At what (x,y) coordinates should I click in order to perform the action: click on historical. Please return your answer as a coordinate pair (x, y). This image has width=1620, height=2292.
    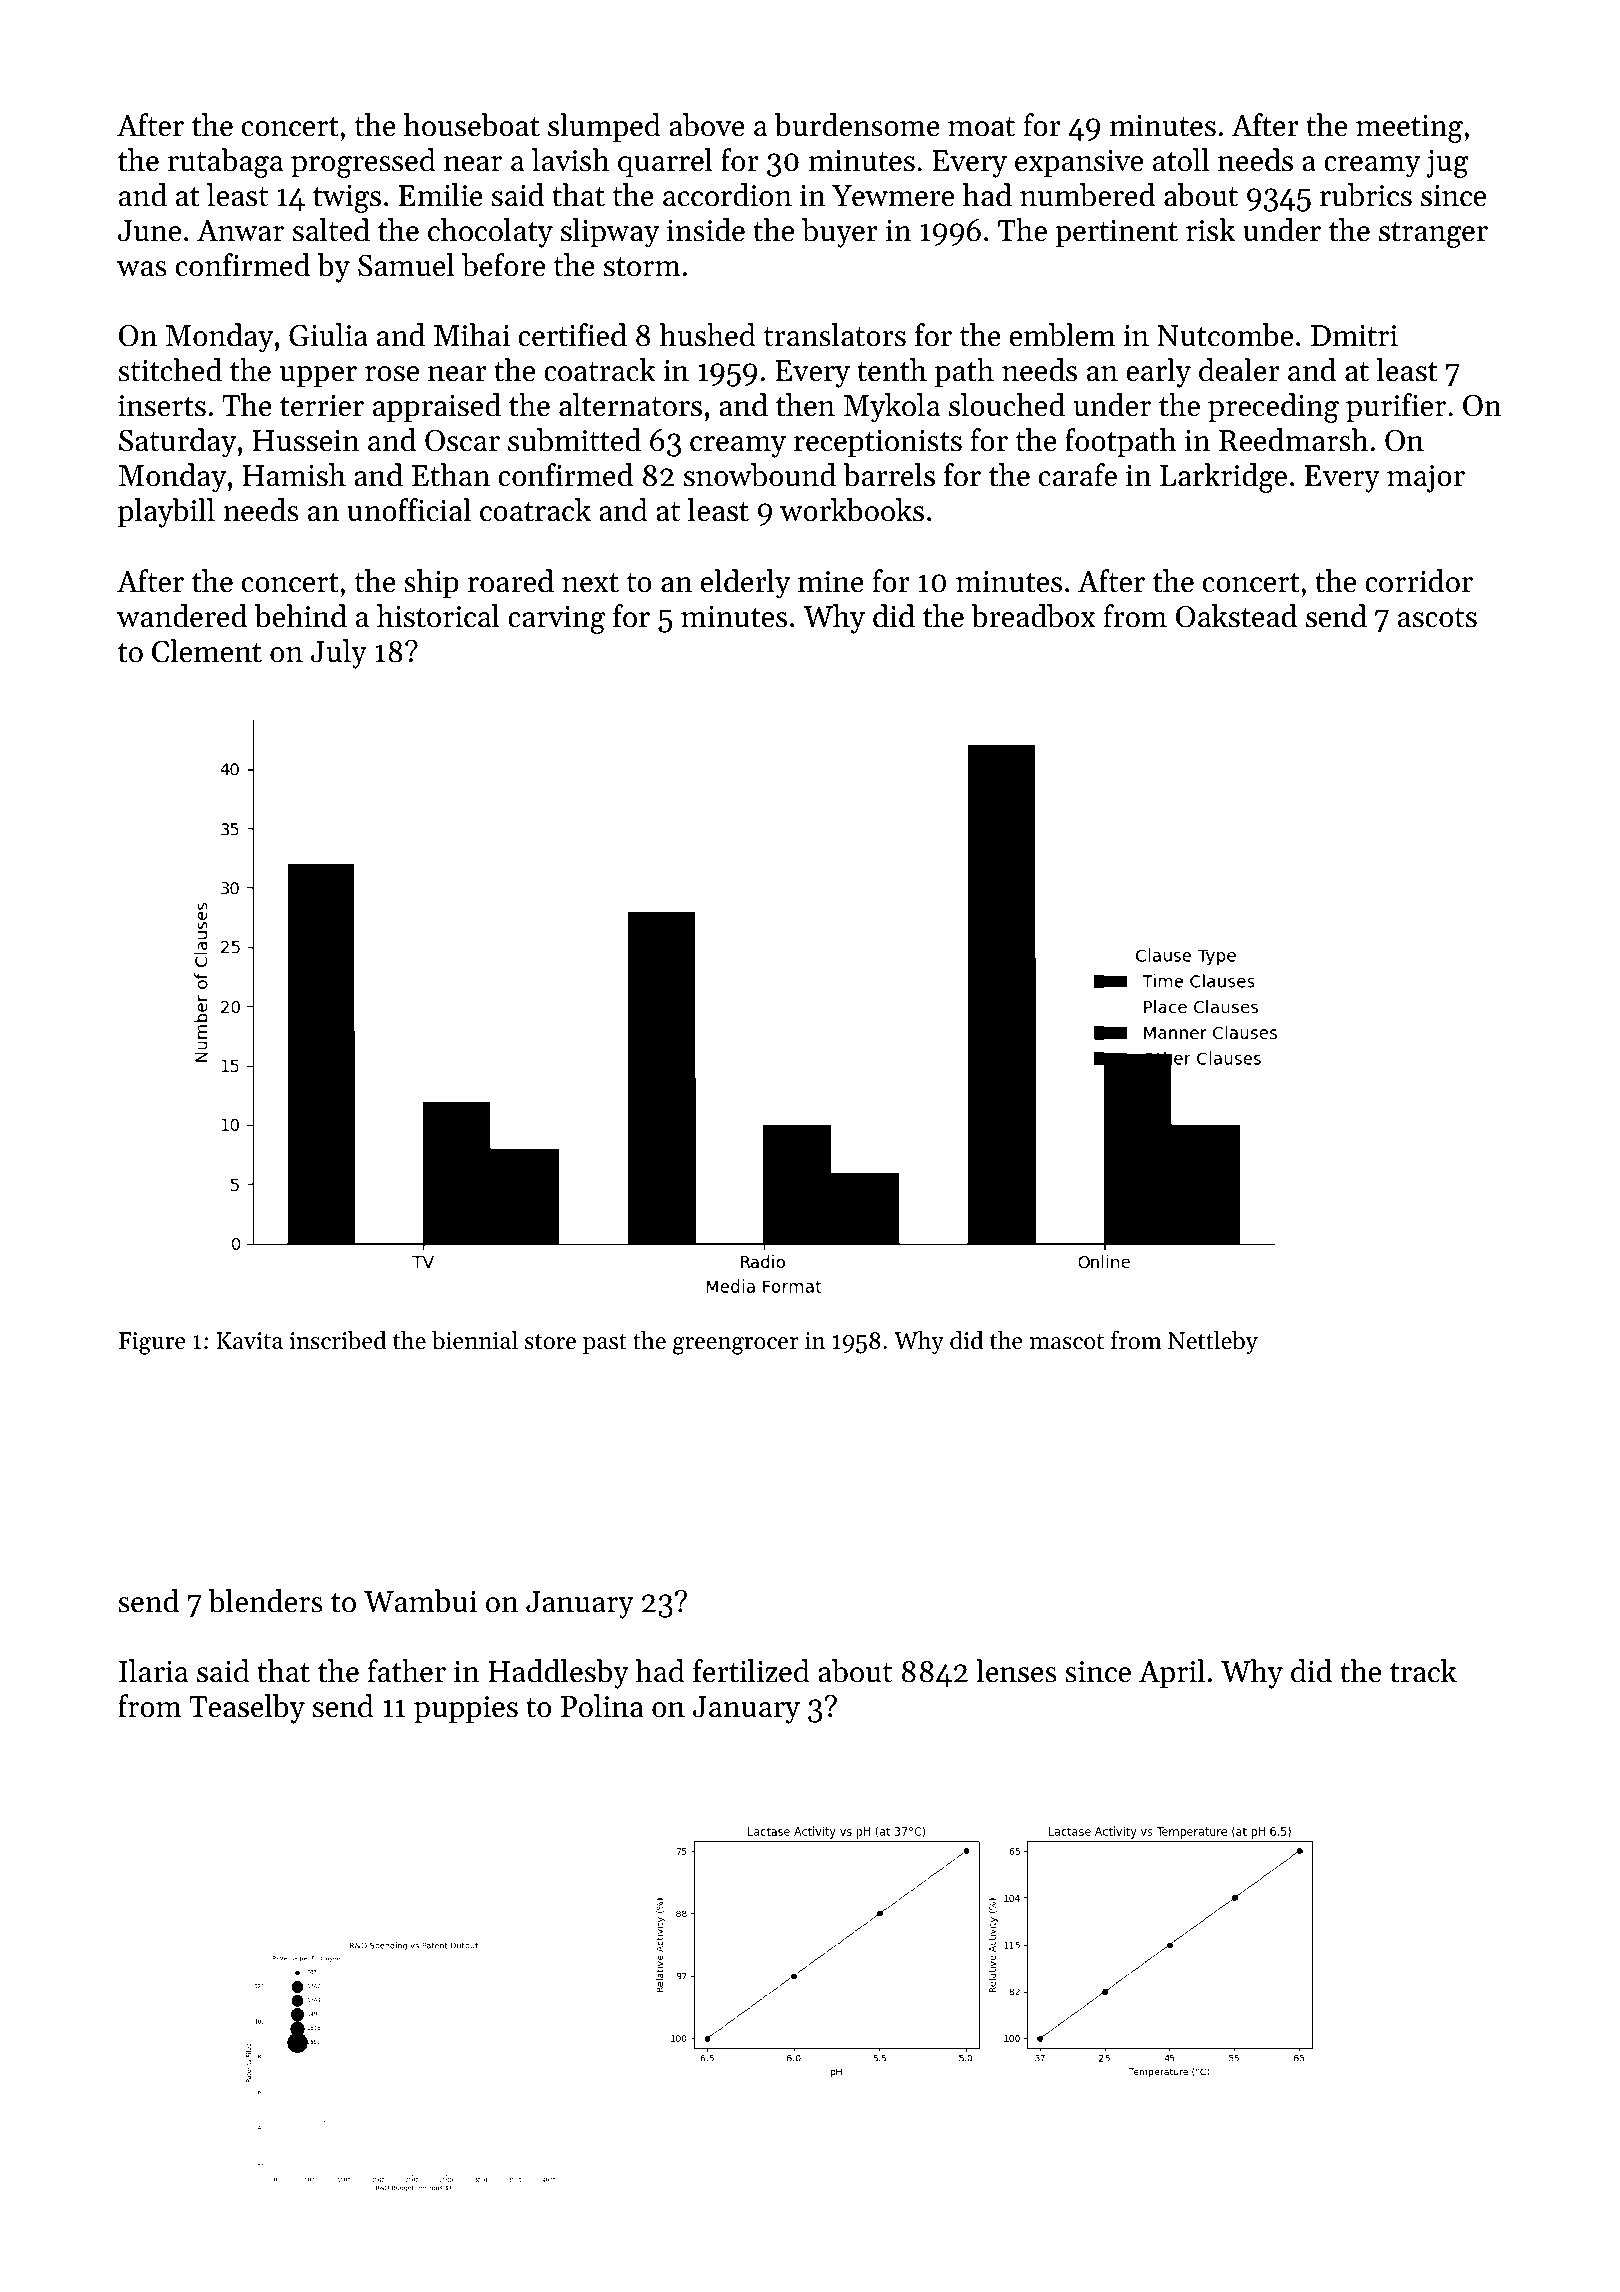
    Looking at the image, I should click on (438, 616).
